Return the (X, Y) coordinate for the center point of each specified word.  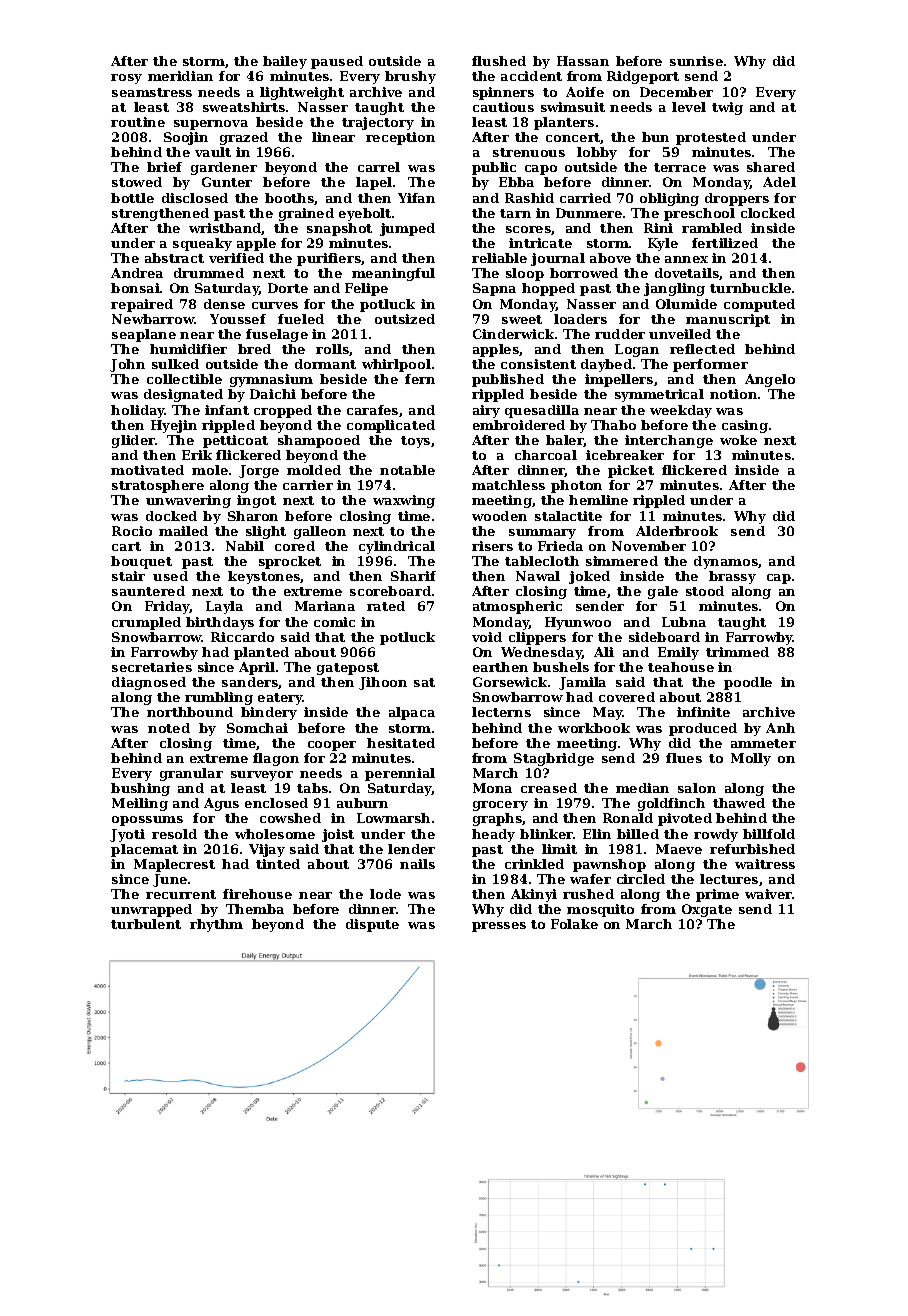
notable (407, 470)
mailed (183, 531)
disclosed (195, 198)
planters (564, 123)
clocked (768, 213)
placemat (144, 850)
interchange (669, 441)
